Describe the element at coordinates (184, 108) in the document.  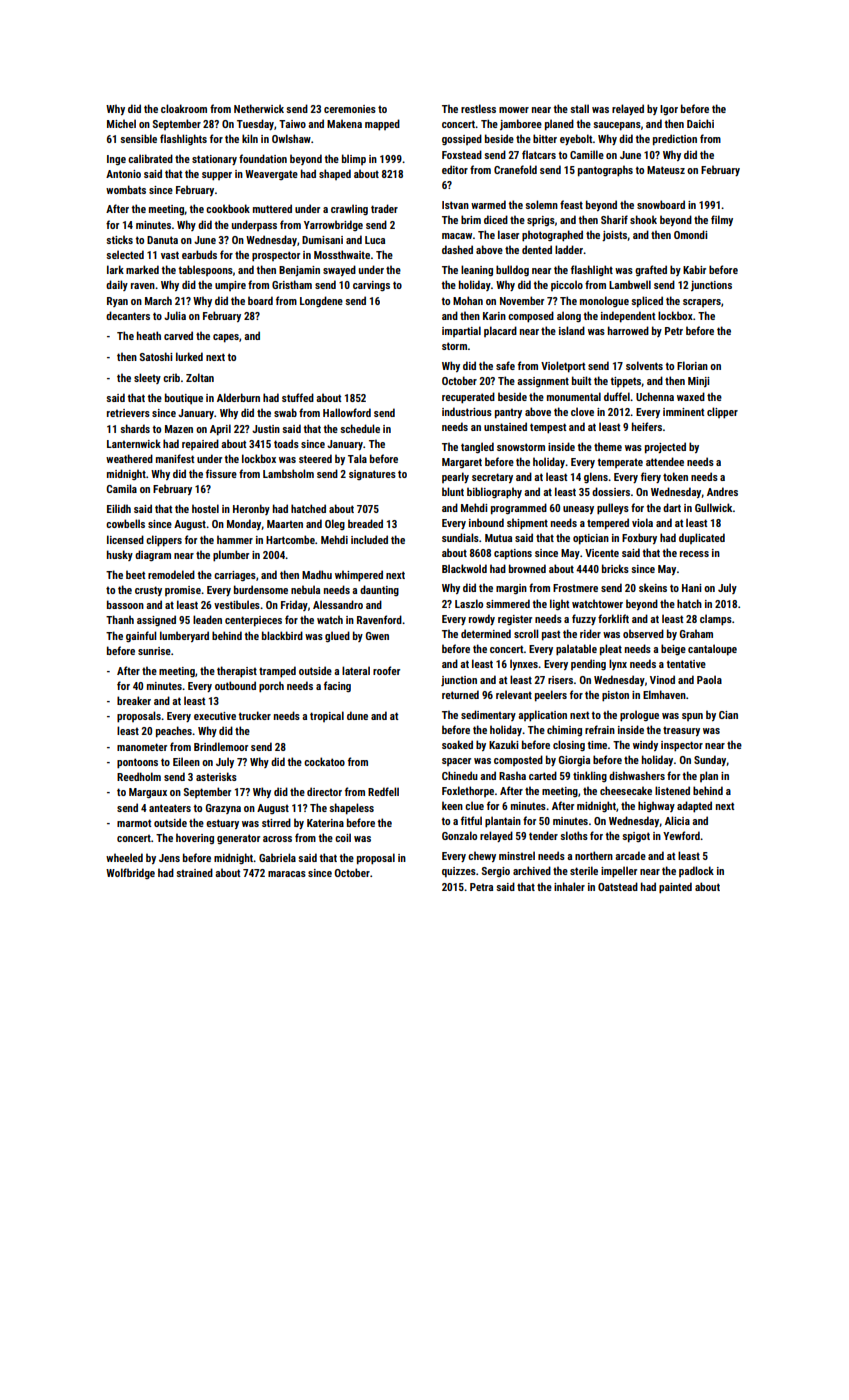
I see `cloakroom` at that location.
